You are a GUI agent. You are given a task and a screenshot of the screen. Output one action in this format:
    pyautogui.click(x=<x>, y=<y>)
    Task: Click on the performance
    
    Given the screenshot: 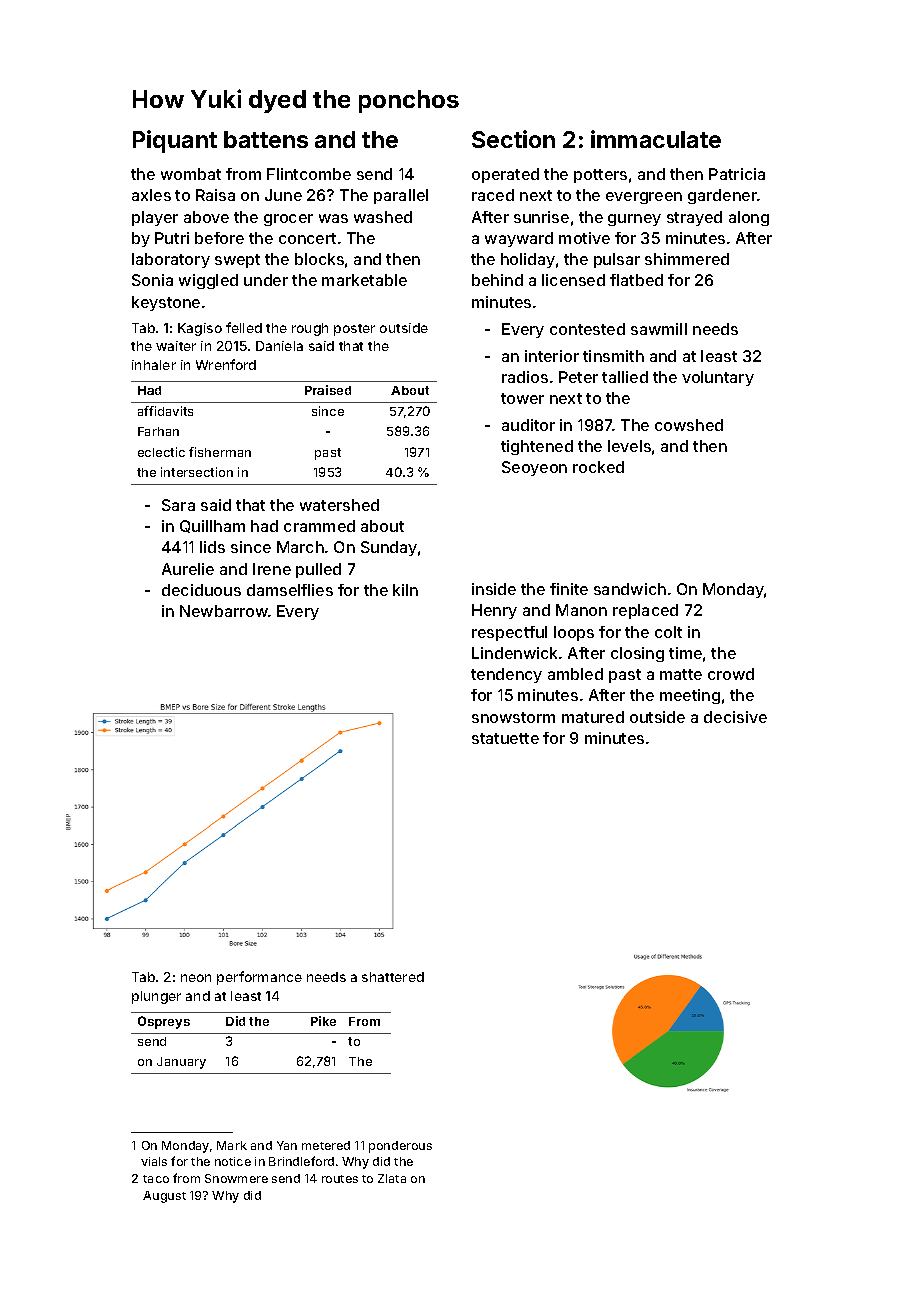 What is the action you would take?
    pyautogui.click(x=259, y=978)
